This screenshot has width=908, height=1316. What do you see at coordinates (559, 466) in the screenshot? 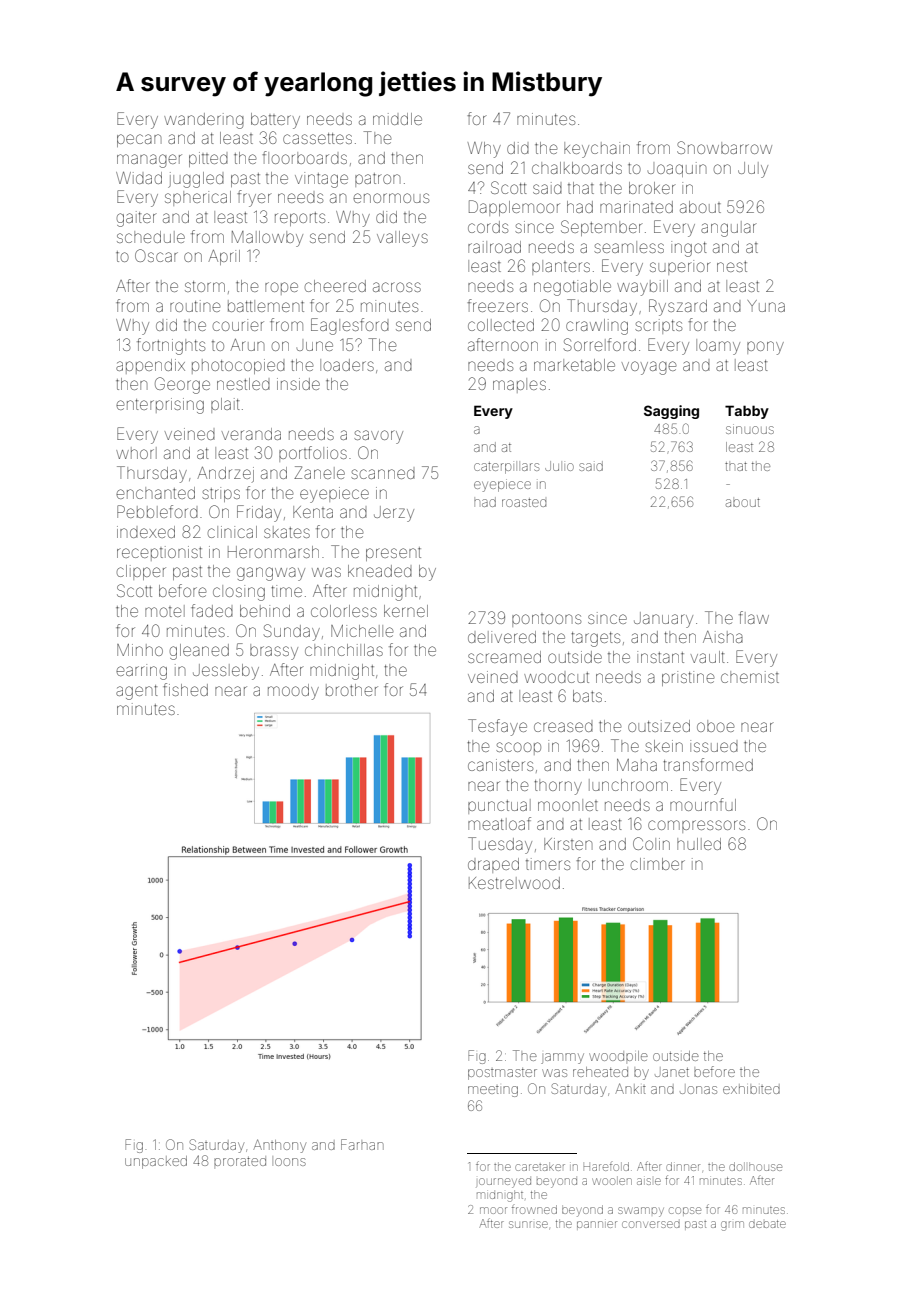
I see `Julio` at bounding box center [559, 466].
